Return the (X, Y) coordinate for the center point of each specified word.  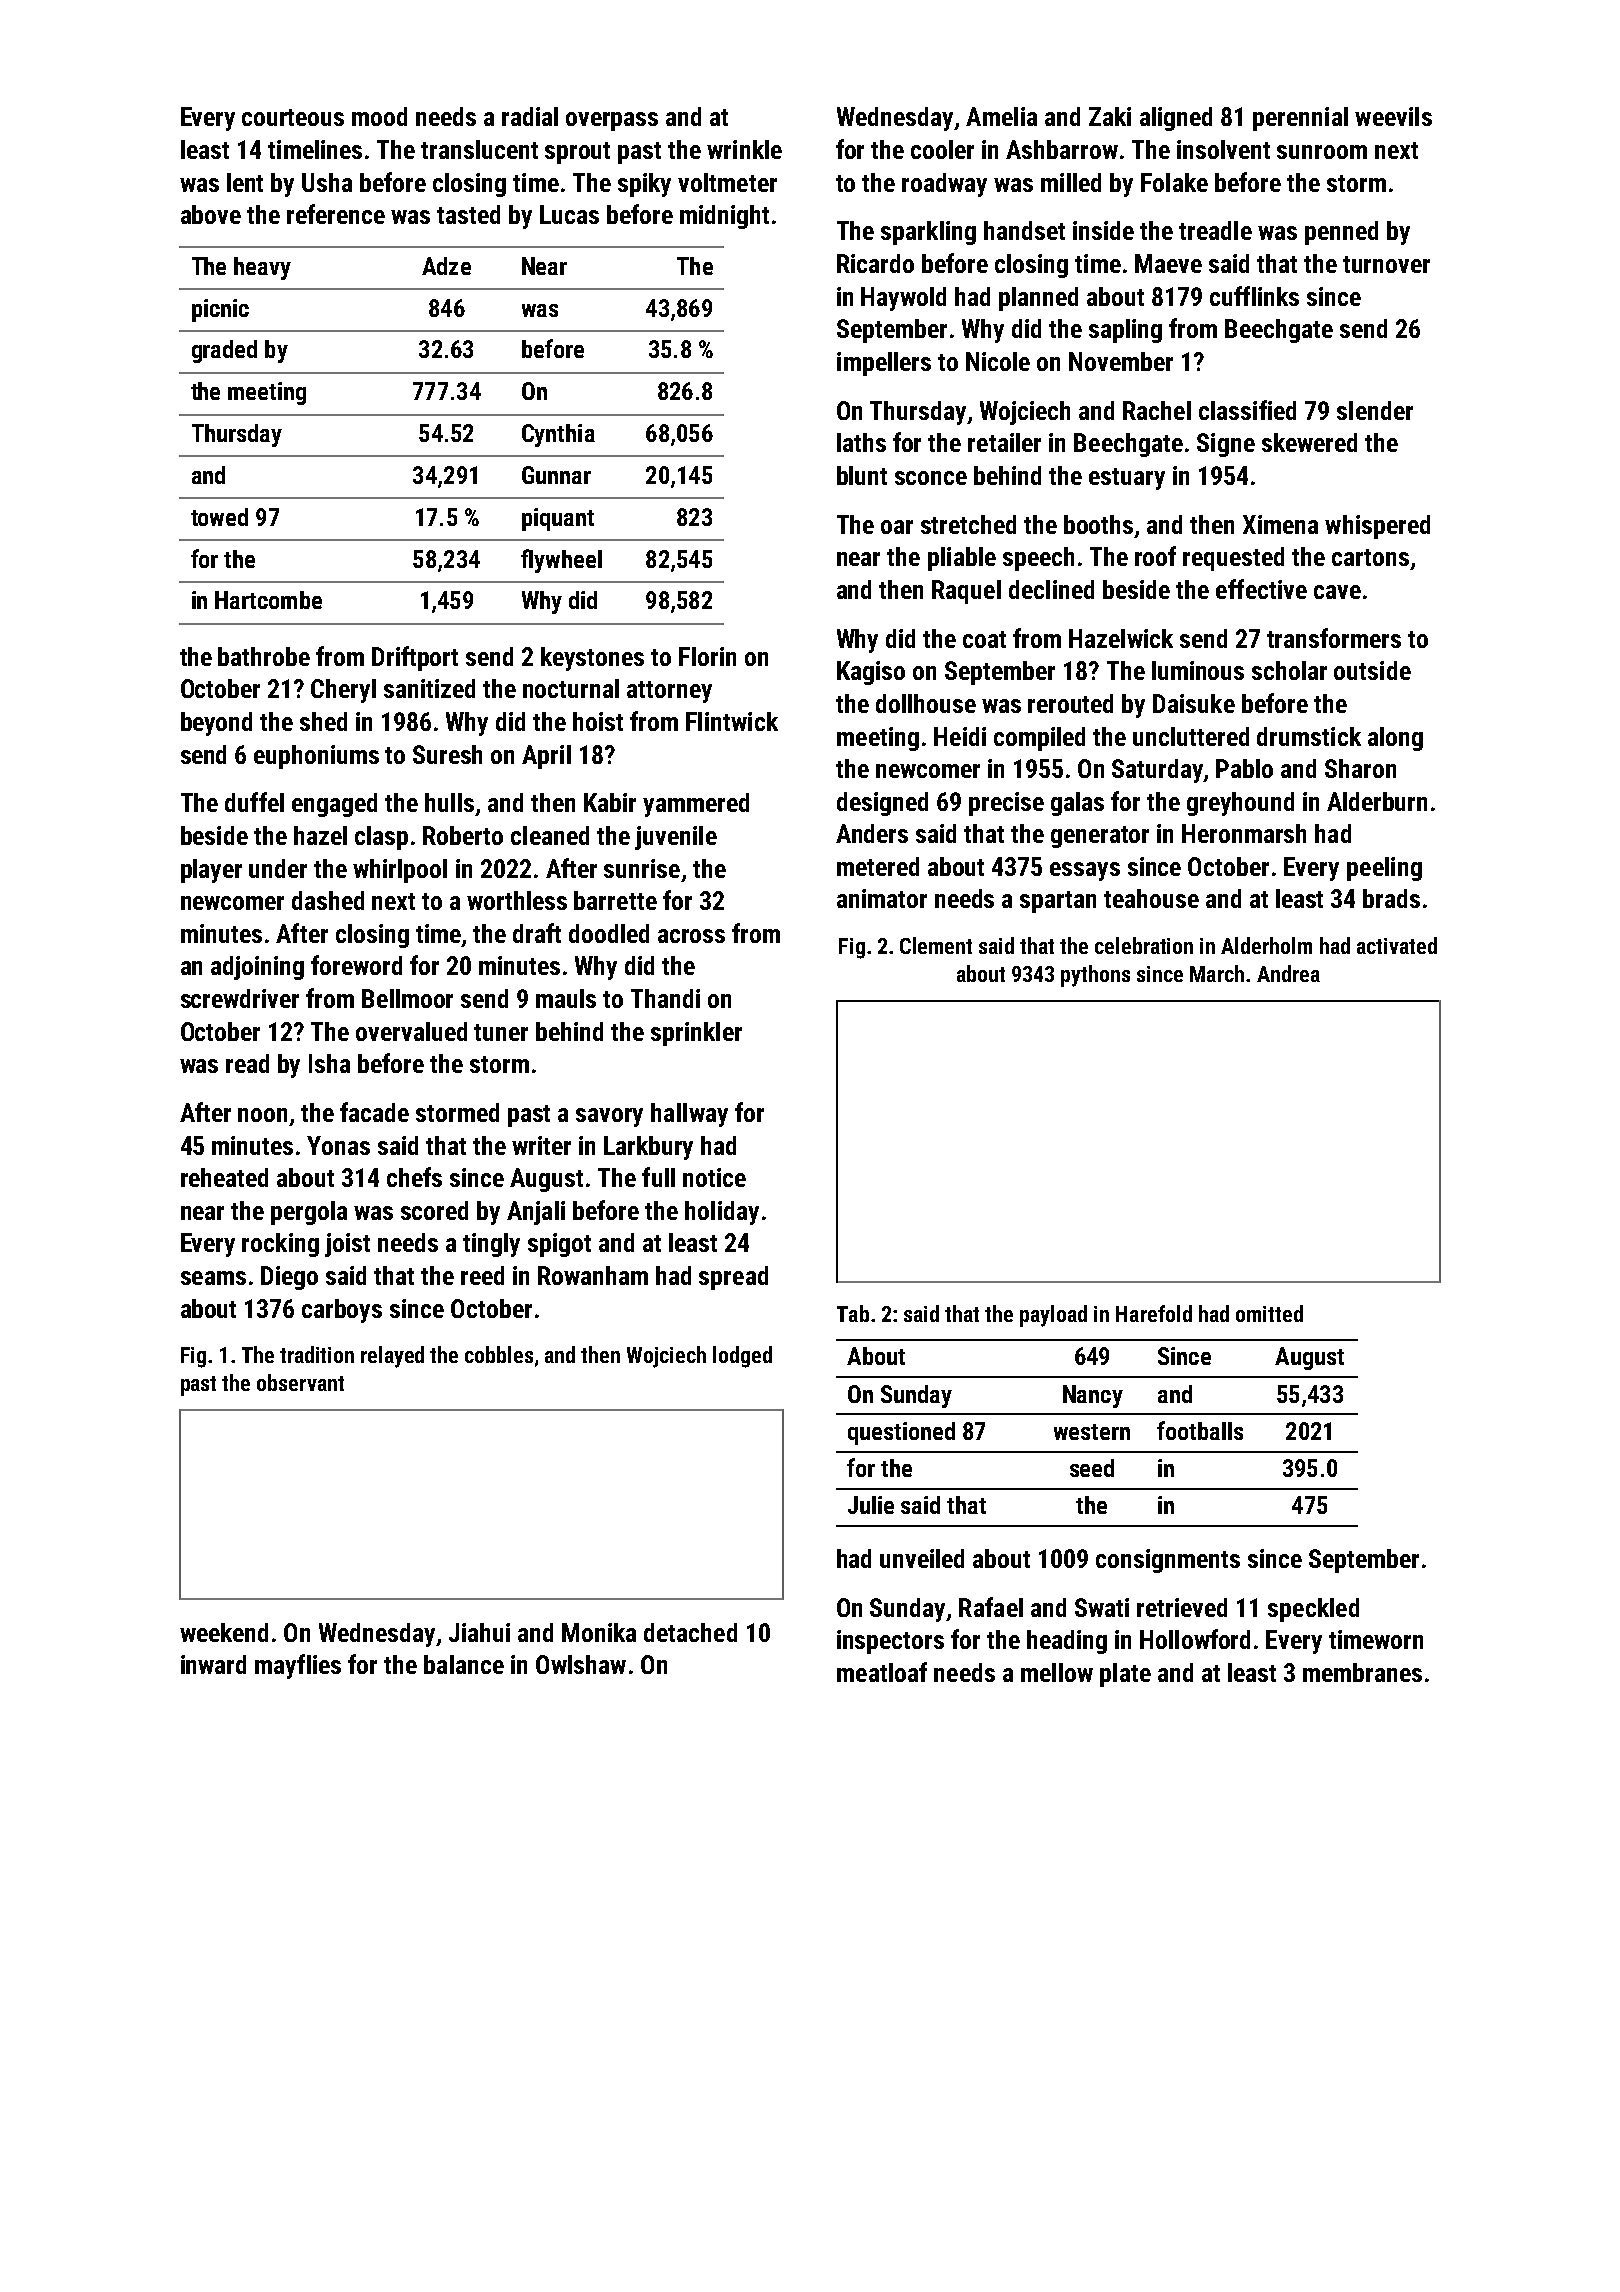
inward (213, 1664)
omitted (1269, 1313)
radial (530, 116)
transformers (1334, 638)
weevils (1393, 116)
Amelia (1001, 116)
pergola (309, 1213)
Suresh (447, 754)
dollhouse (926, 703)
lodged (742, 1357)
